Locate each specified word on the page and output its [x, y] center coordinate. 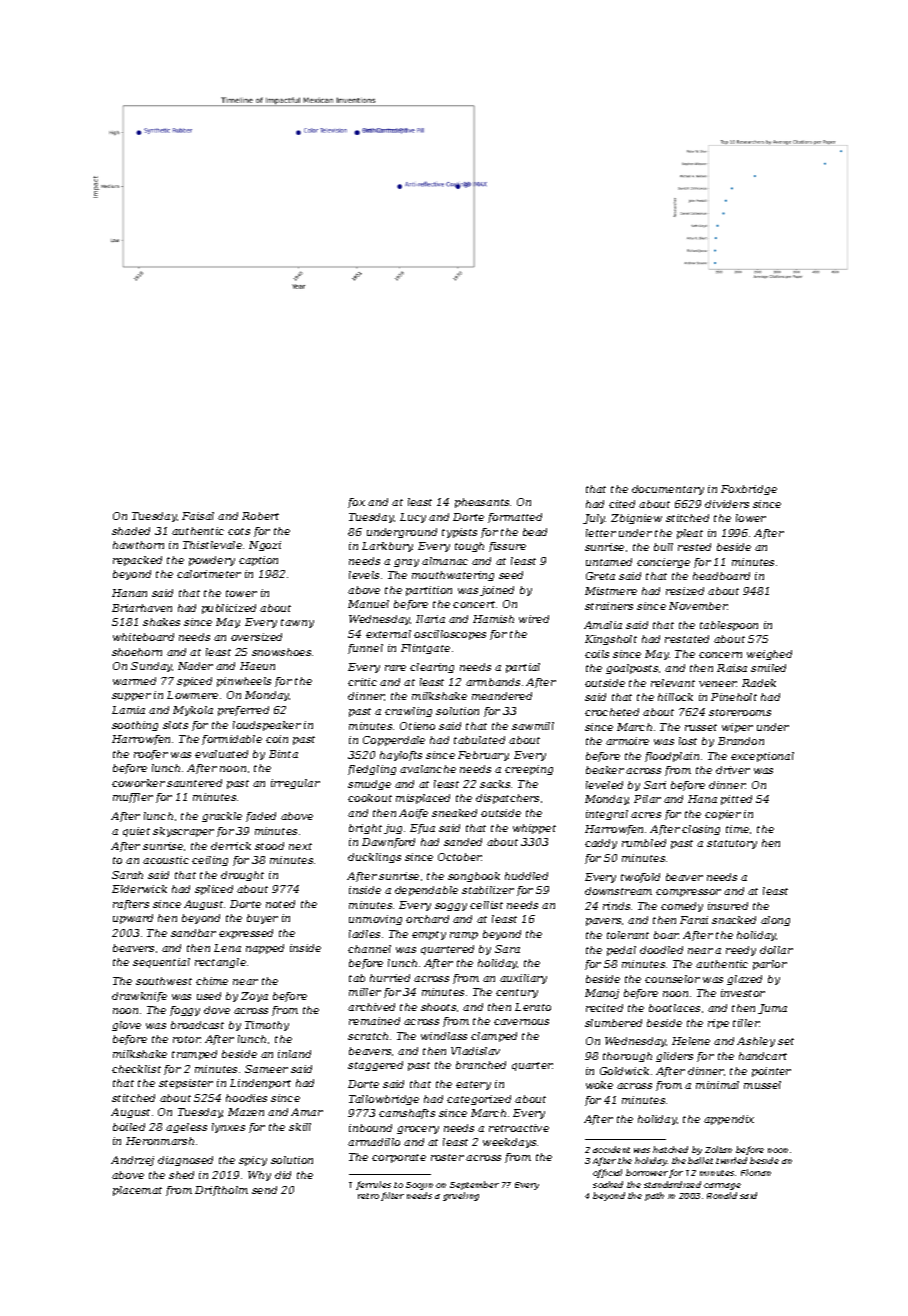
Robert [260, 516]
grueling [461, 1196]
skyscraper [183, 832]
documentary [668, 490]
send [264, 1190]
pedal [621, 951]
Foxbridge [749, 490]
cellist [486, 905]
